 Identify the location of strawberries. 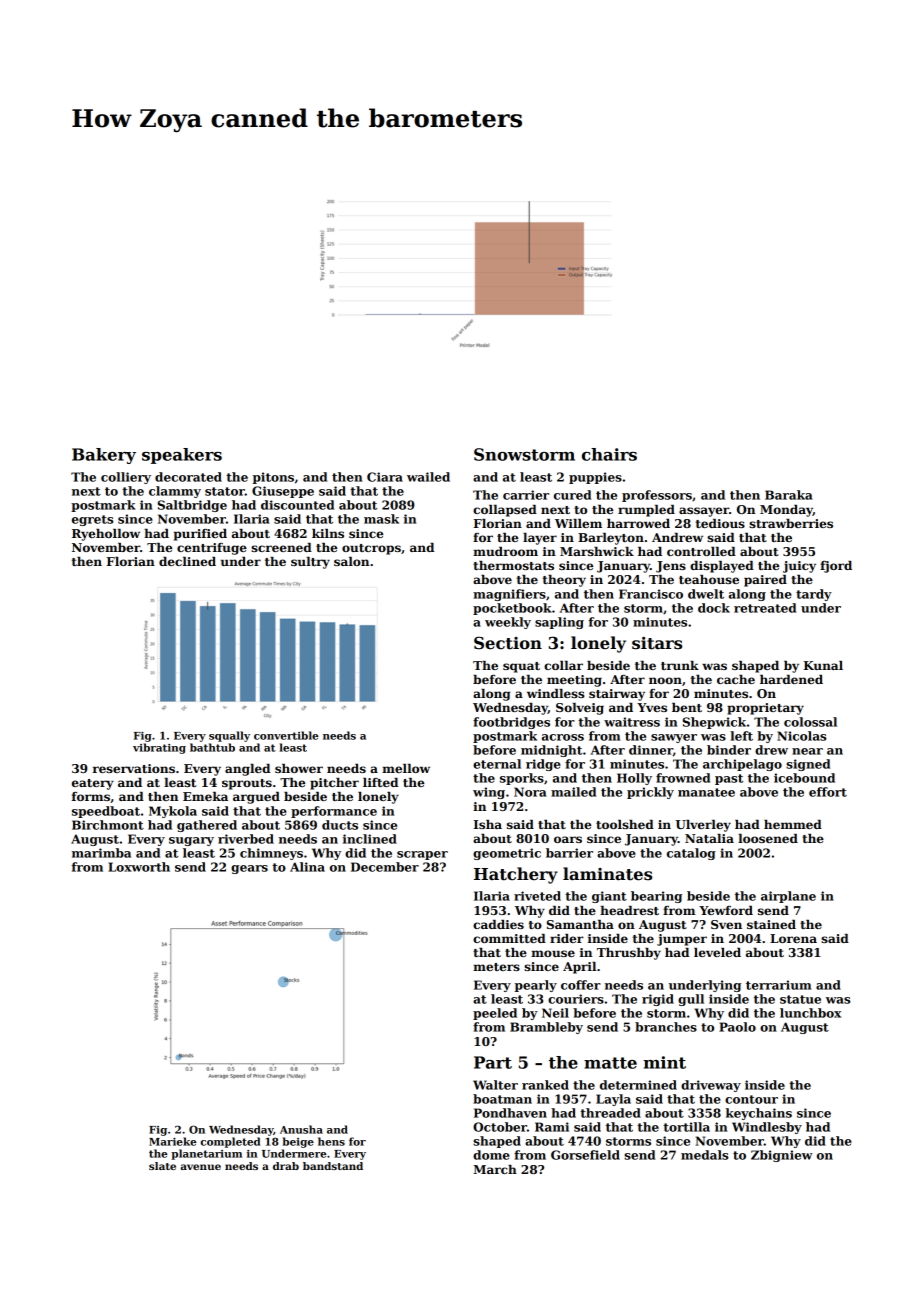
(791, 523).
